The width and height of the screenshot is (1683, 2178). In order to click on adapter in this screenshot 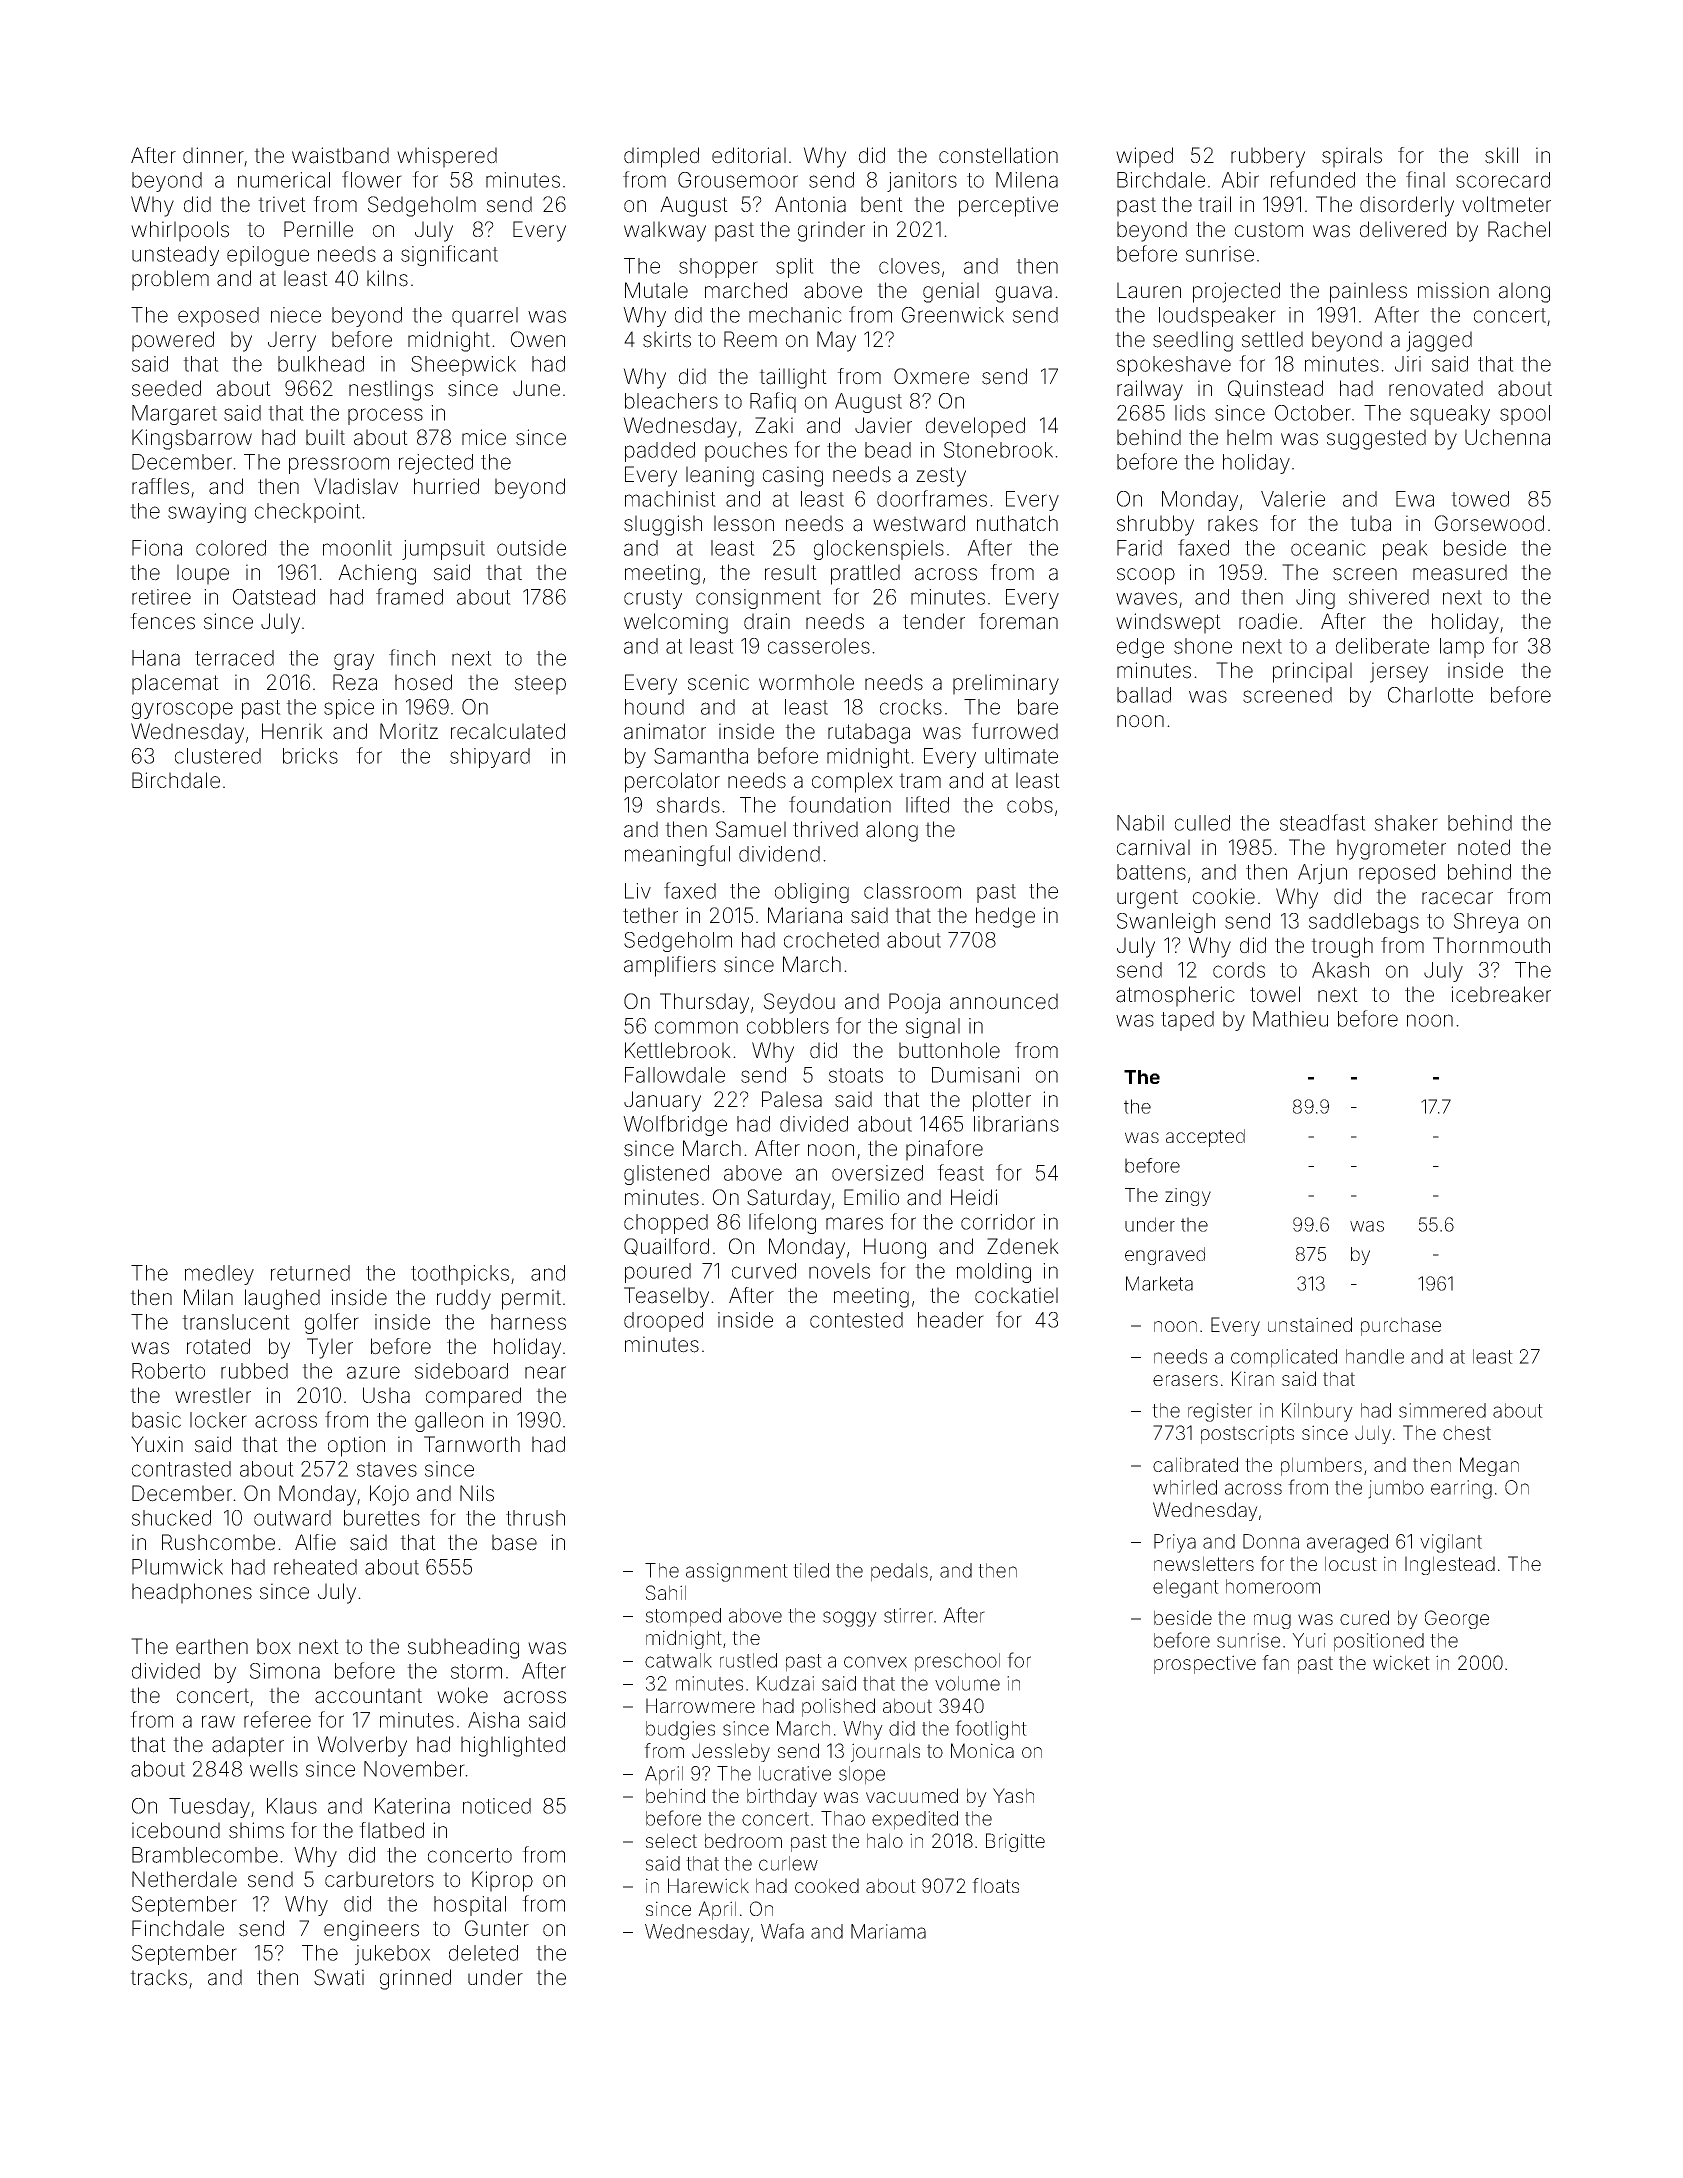, I will do `click(248, 1746)`.
